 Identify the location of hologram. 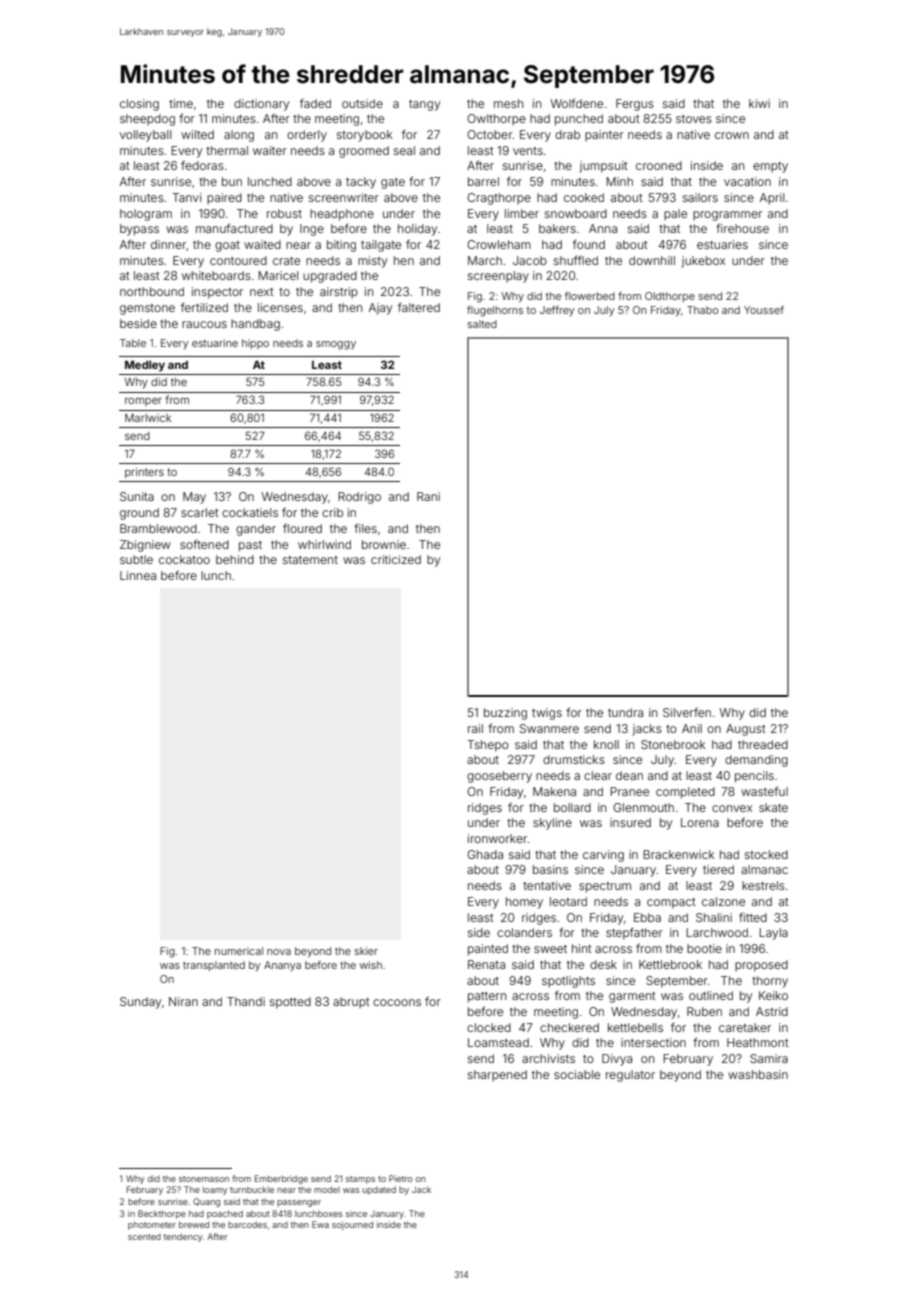
(146, 215).
